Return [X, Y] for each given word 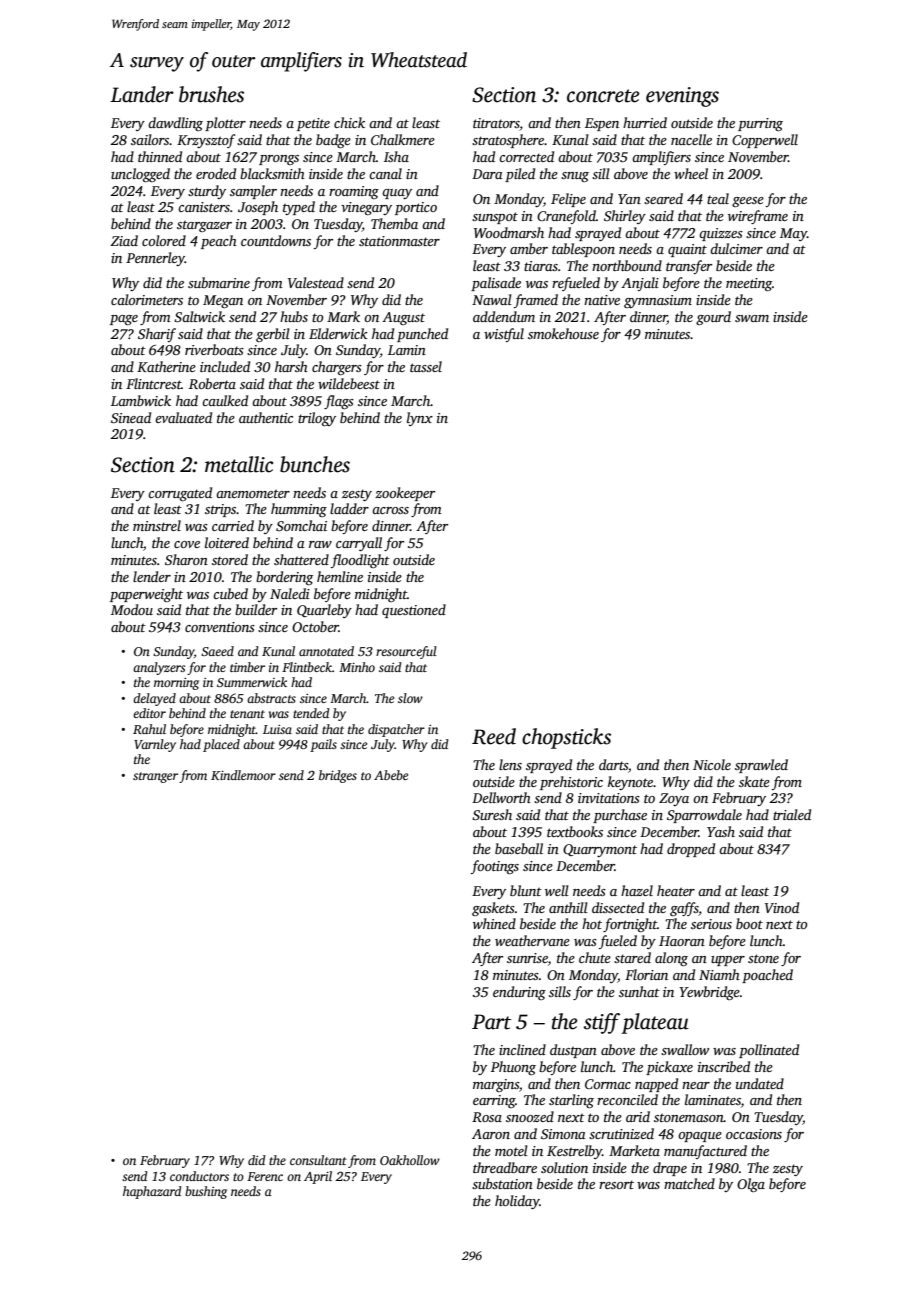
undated [760, 1083]
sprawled [761, 766]
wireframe [758, 217]
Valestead [316, 282]
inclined [522, 1049]
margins [496, 1085]
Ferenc [265, 1176]
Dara [487, 174]
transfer [689, 267]
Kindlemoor [243, 775]
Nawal [492, 299]
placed [221, 745]
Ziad [124, 240]
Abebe [391, 775]
